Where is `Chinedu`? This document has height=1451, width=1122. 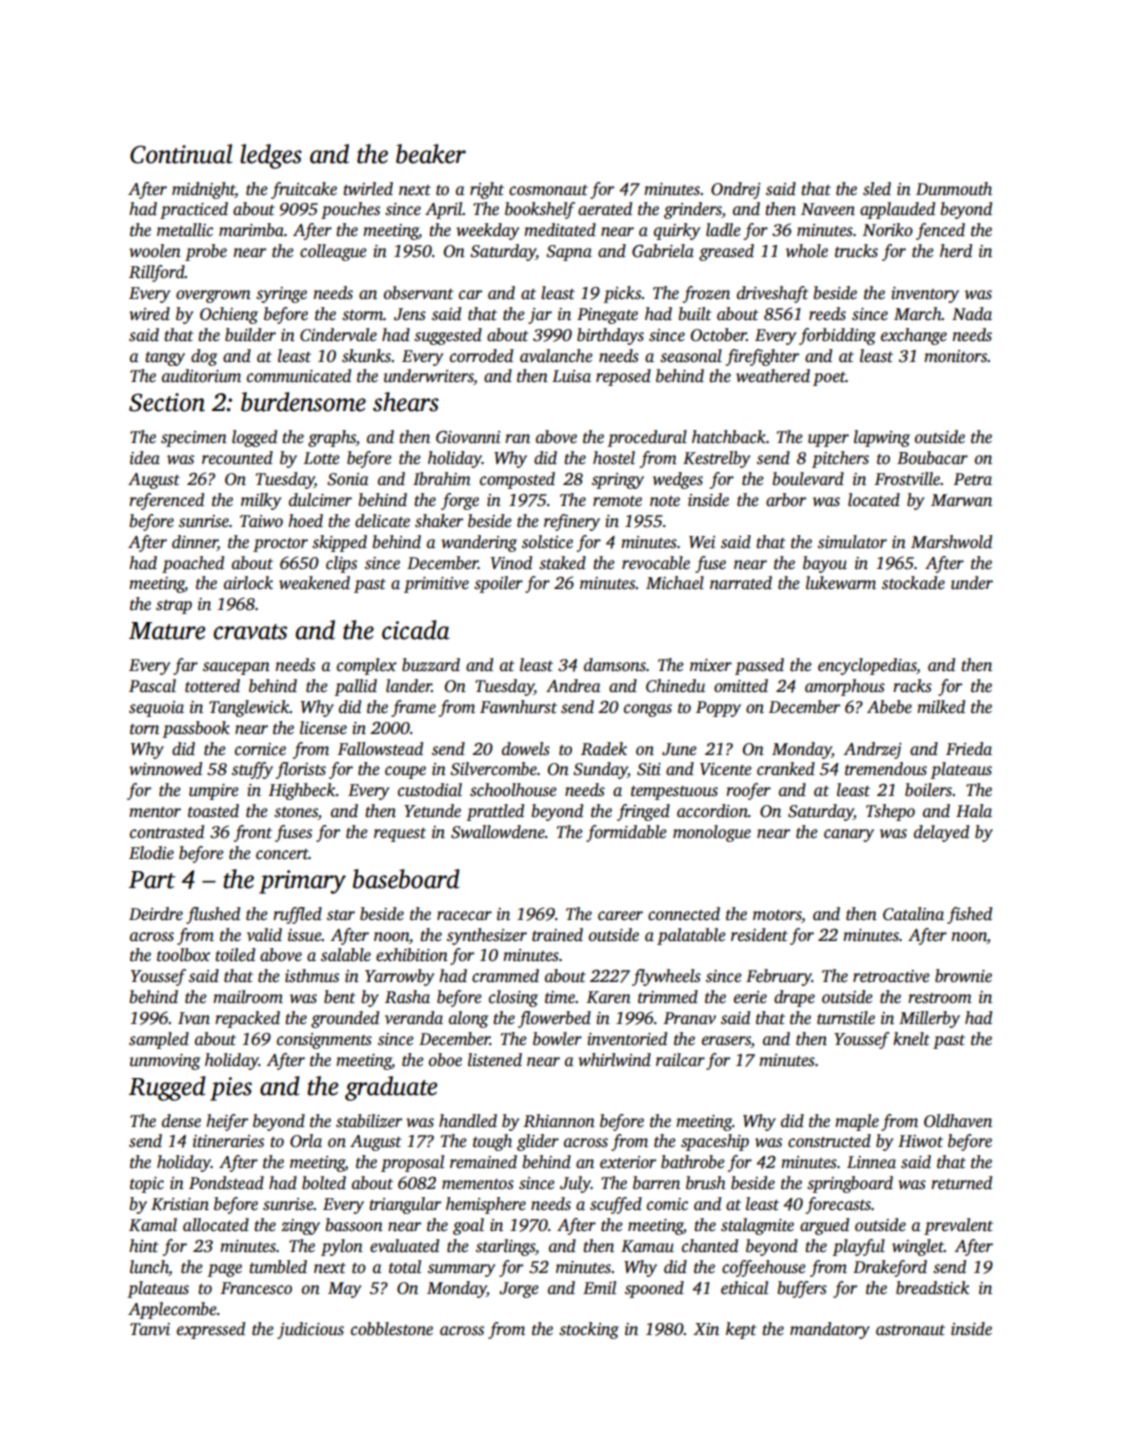
Chinedu is located at coordinates (675, 686).
